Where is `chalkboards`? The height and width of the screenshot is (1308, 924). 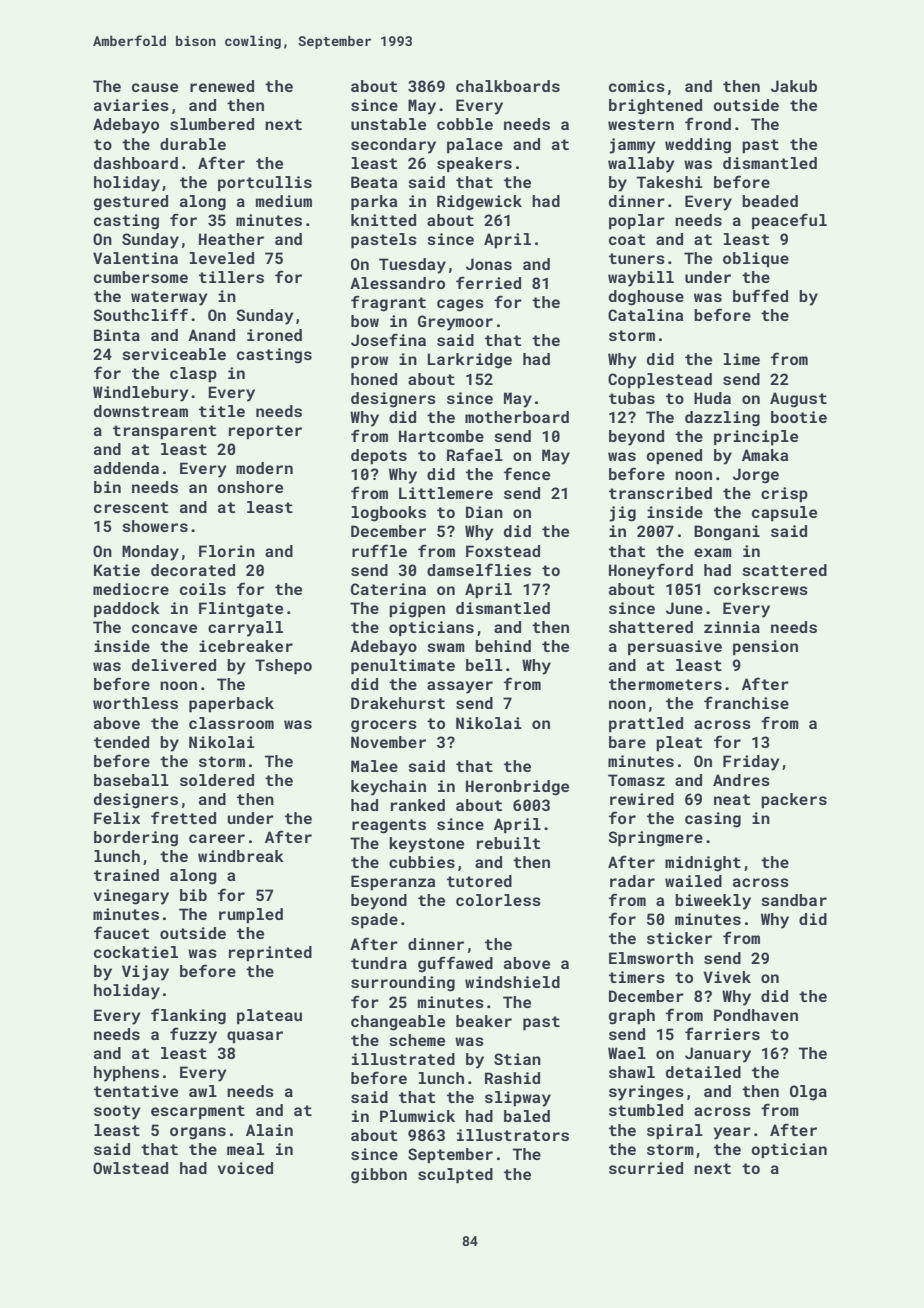
chalkboards is located at coordinates (508, 86).
